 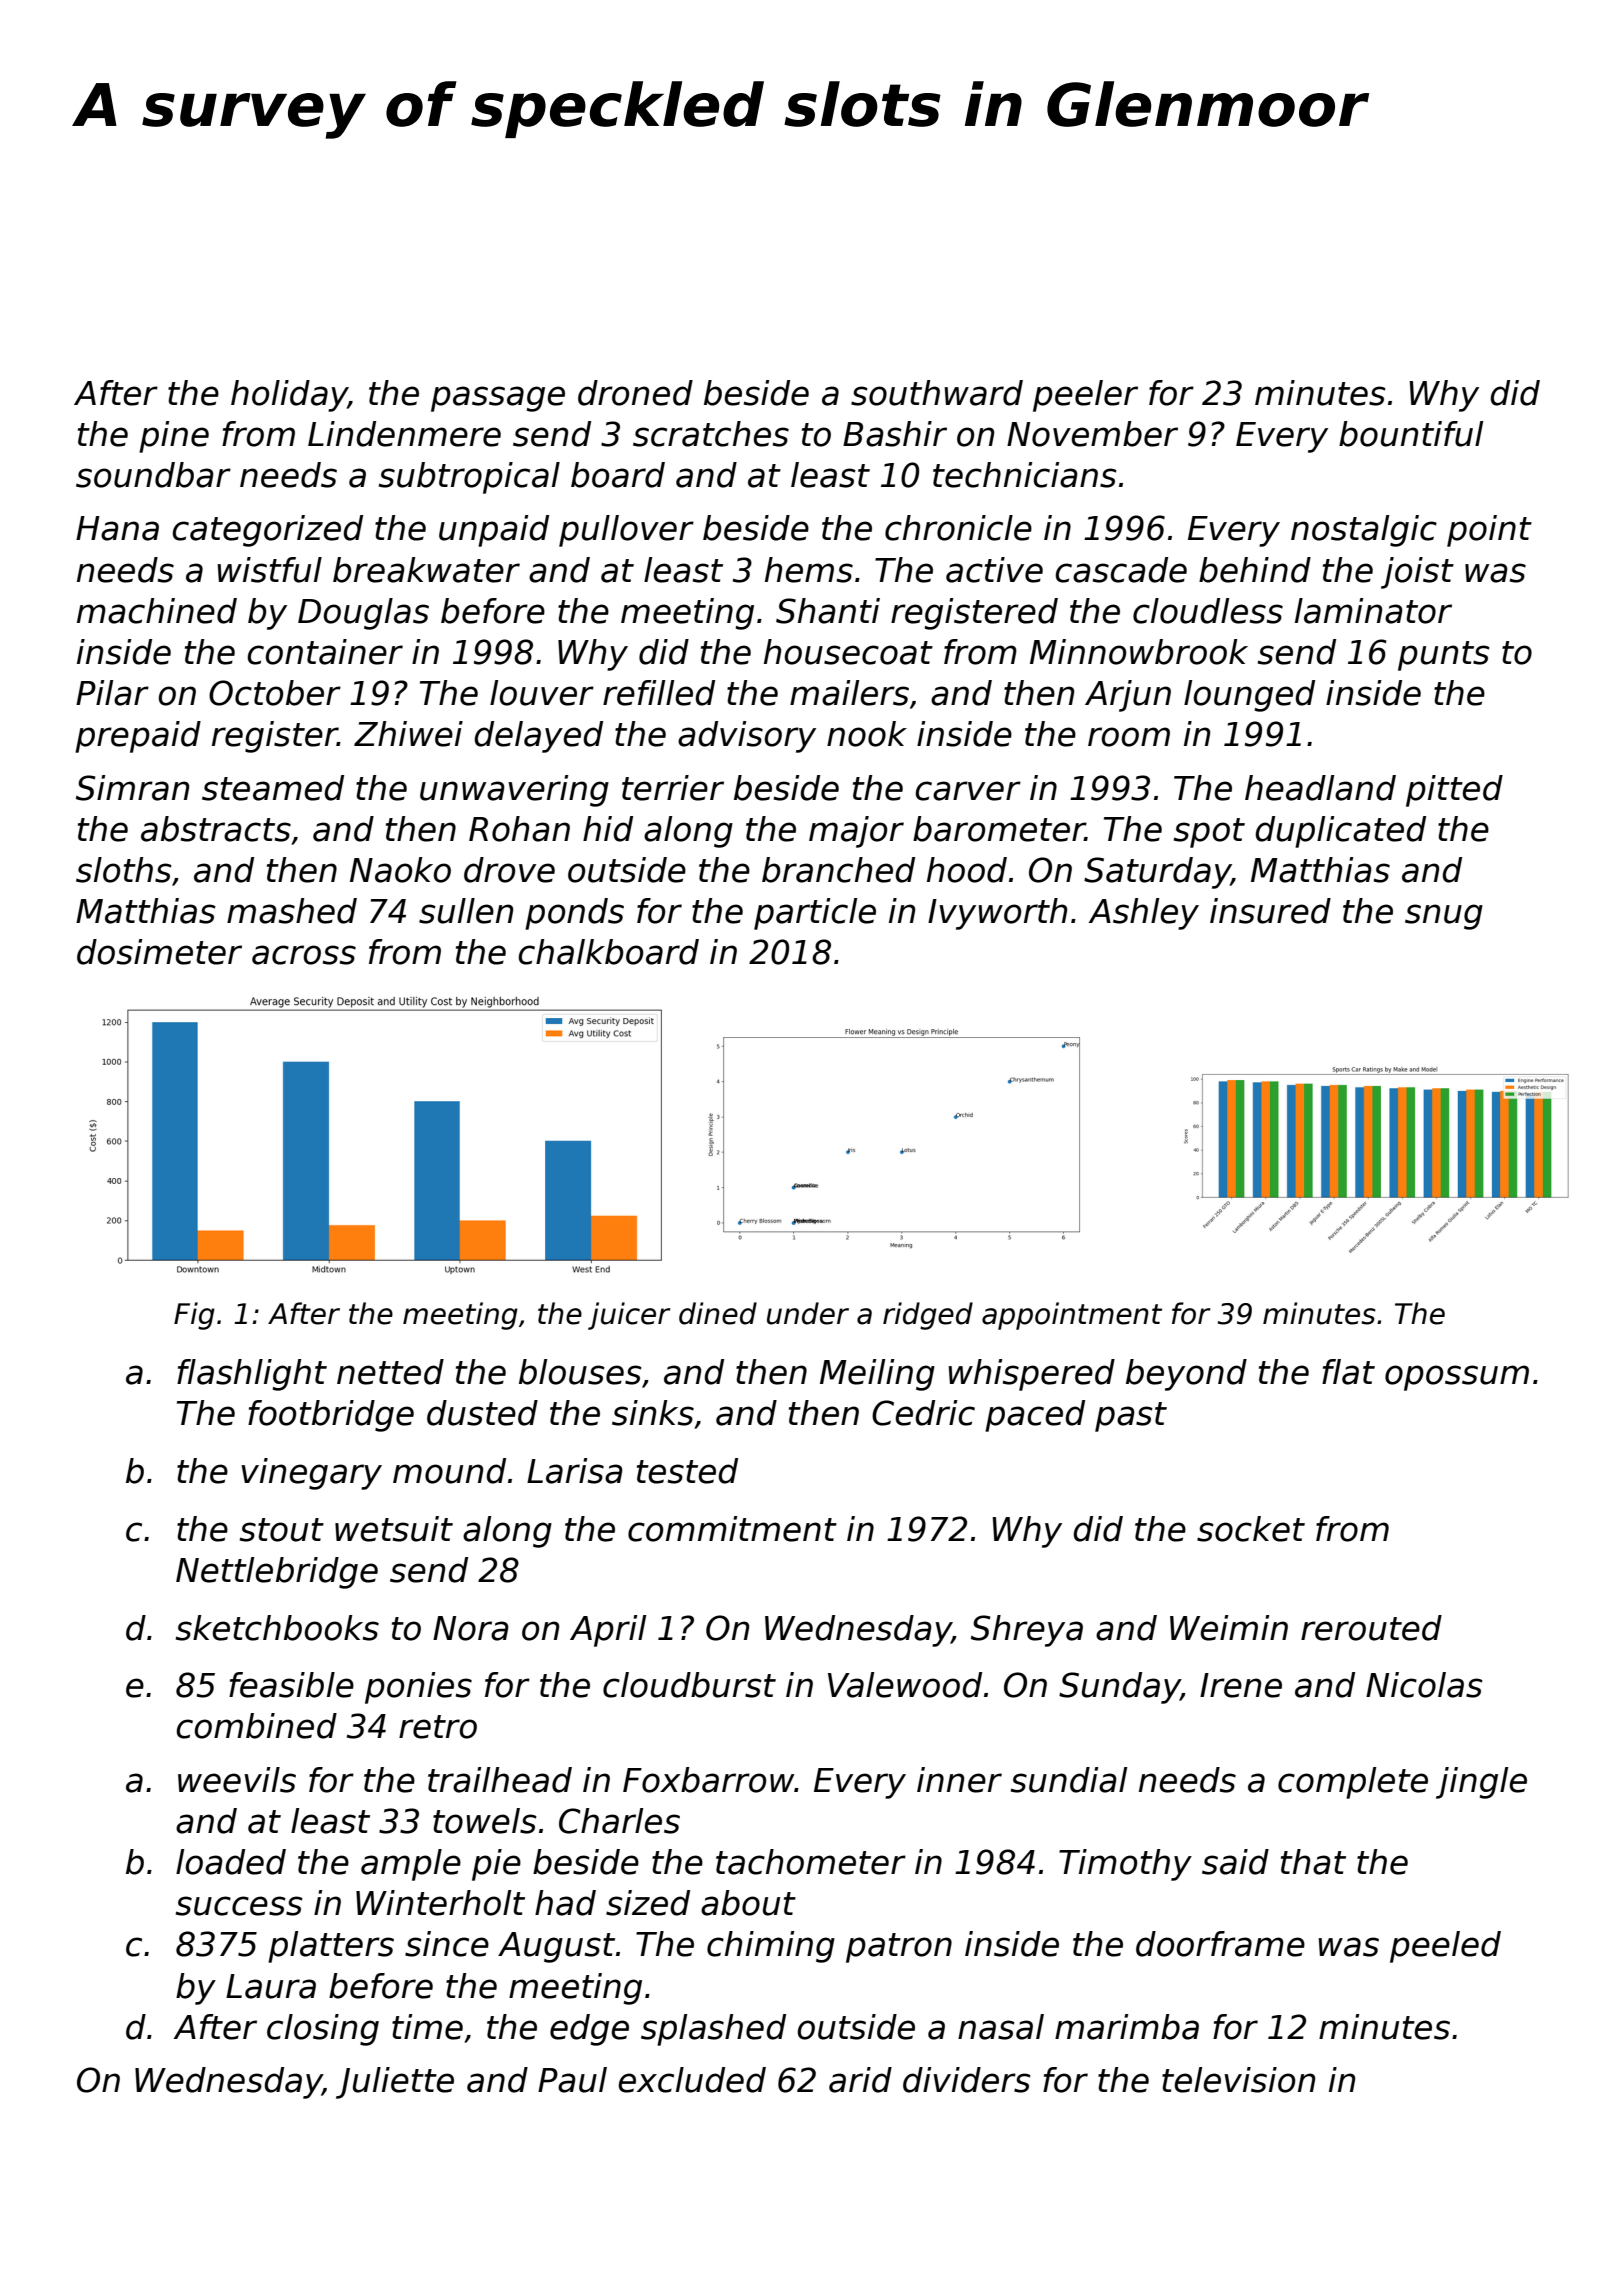 I want to click on dosimeter, so click(x=159, y=952).
